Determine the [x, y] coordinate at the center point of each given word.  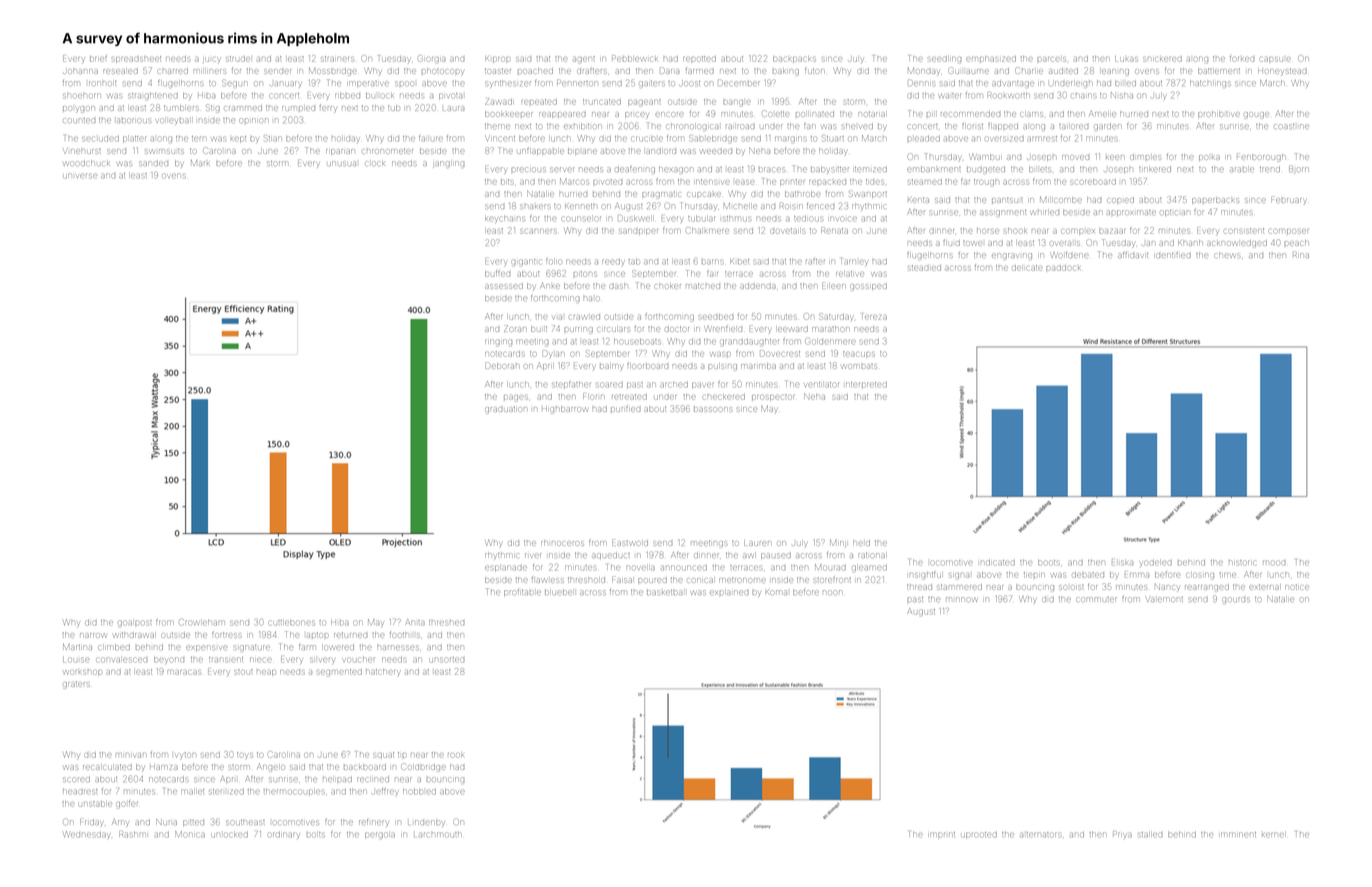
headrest [80, 792]
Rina [1301, 255]
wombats [859, 366]
